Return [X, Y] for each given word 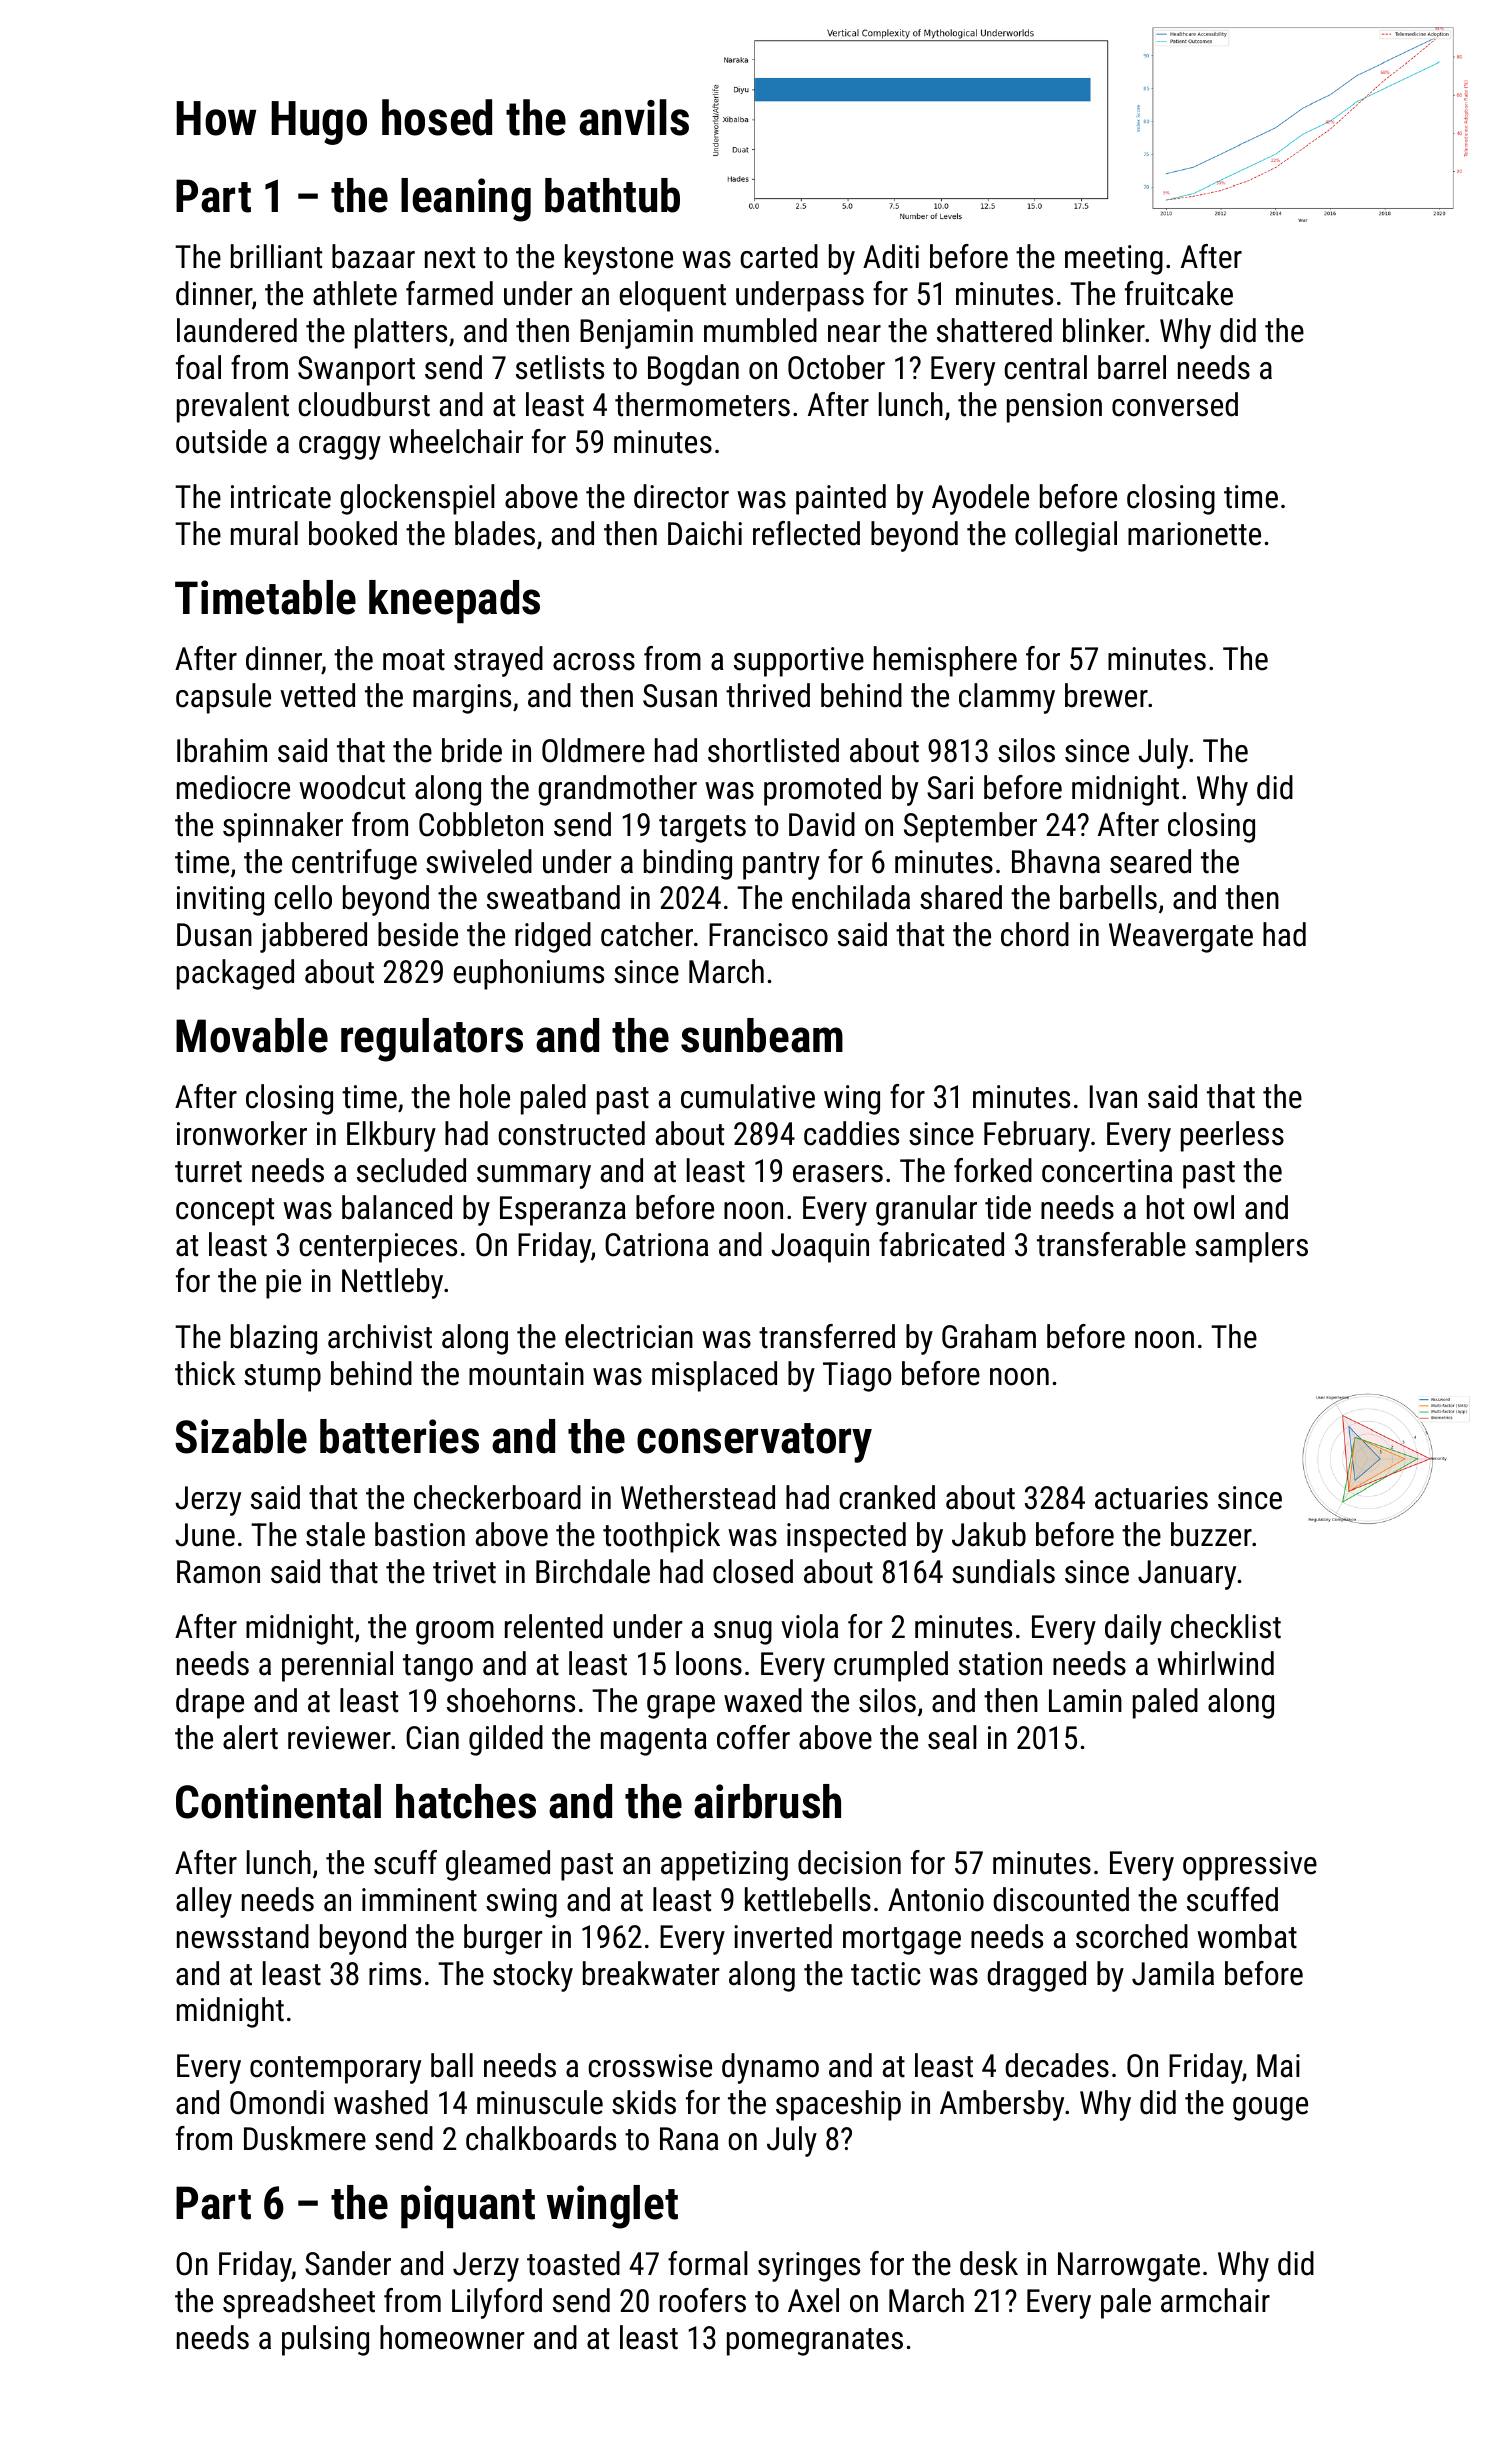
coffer [753, 1737]
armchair [1215, 2300]
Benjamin [636, 334]
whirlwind [1215, 1663]
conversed [1175, 404]
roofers [703, 2300]
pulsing [325, 2340]
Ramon [218, 1572]
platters [401, 333]
